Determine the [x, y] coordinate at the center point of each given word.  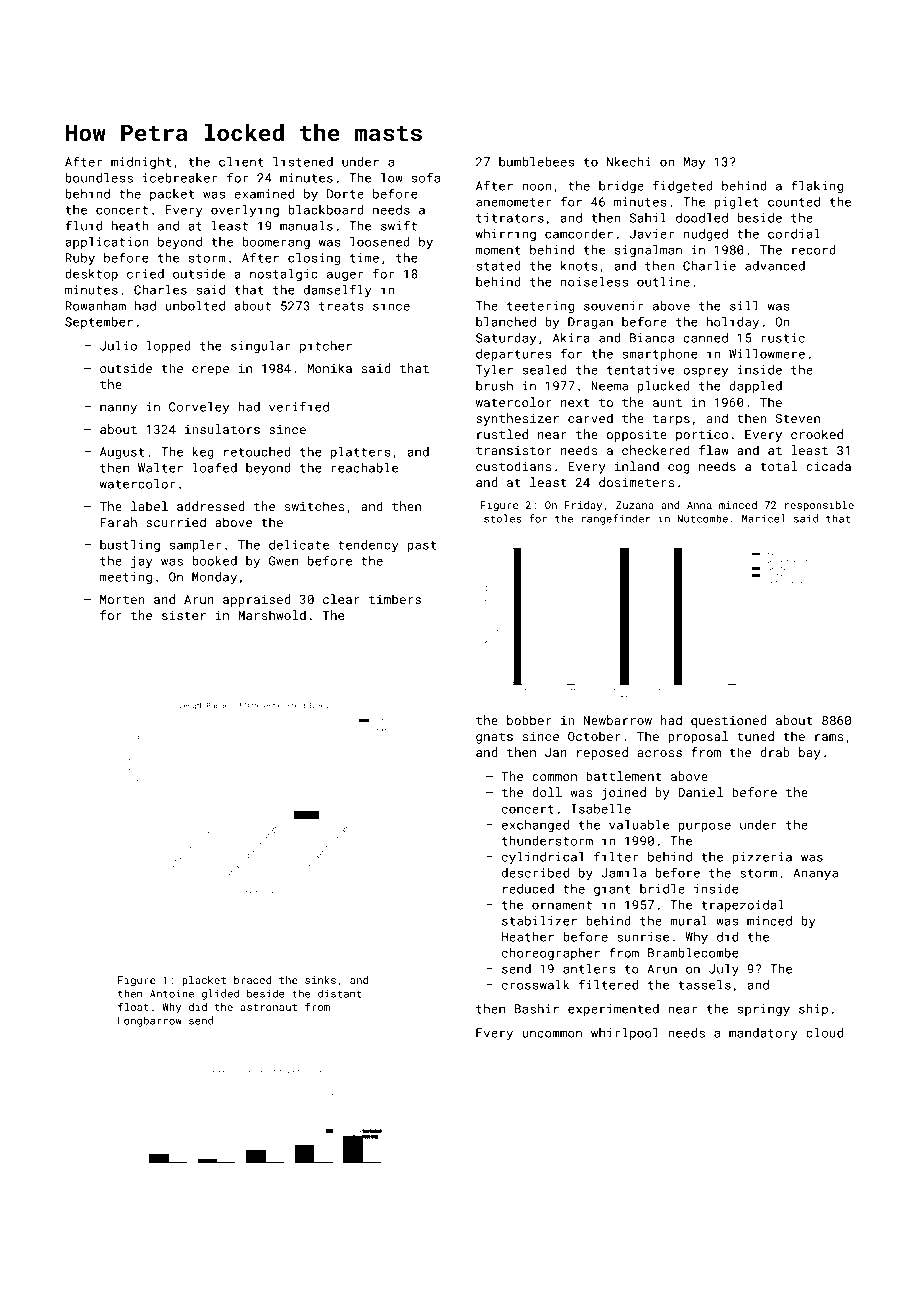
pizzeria [762, 858]
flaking [817, 186]
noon [536, 187]
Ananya [816, 874]
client [241, 162]
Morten [122, 599]
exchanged [535, 826]
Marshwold [272, 615]
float [133, 1006]
